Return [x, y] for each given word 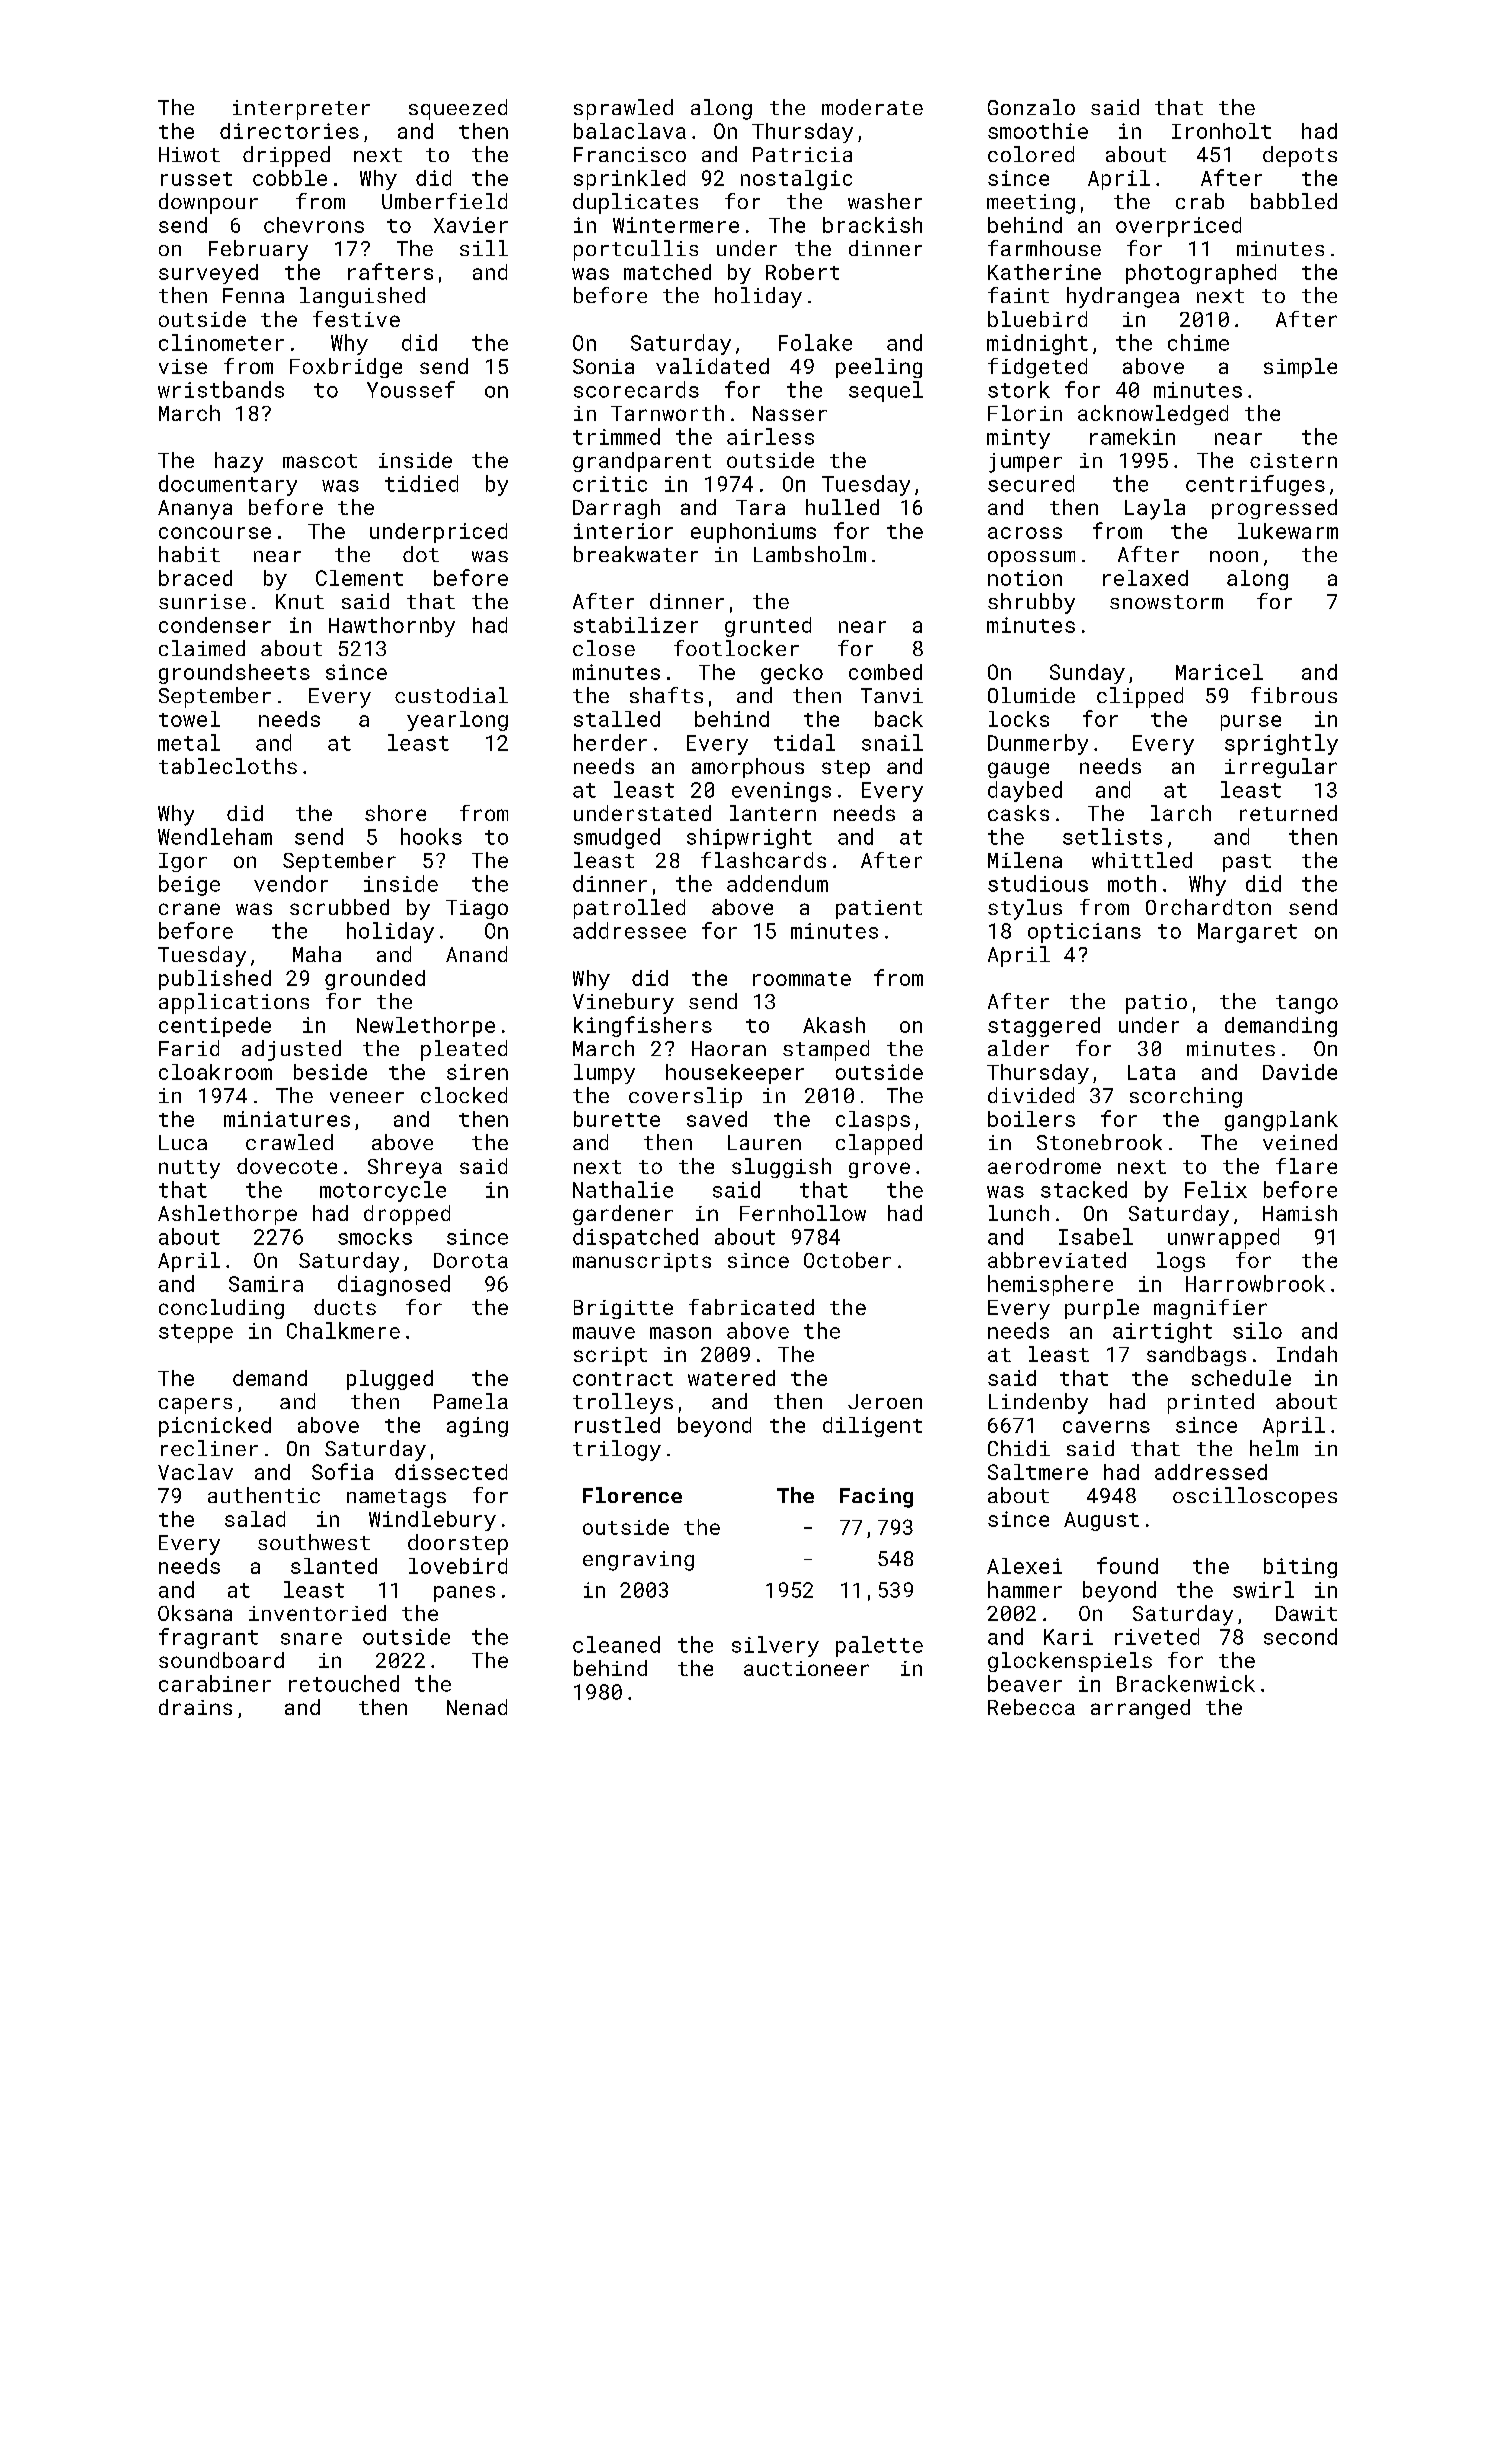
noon [1234, 556]
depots [1300, 156]
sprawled [623, 109]
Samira [266, 1284]
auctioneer [806, 1668]
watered [731, 1378]
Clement [359, 578]
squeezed [458, 109]
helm [1274, 1448]
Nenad [477, 1707]
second [1300, 1636]
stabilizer [636, 625]
